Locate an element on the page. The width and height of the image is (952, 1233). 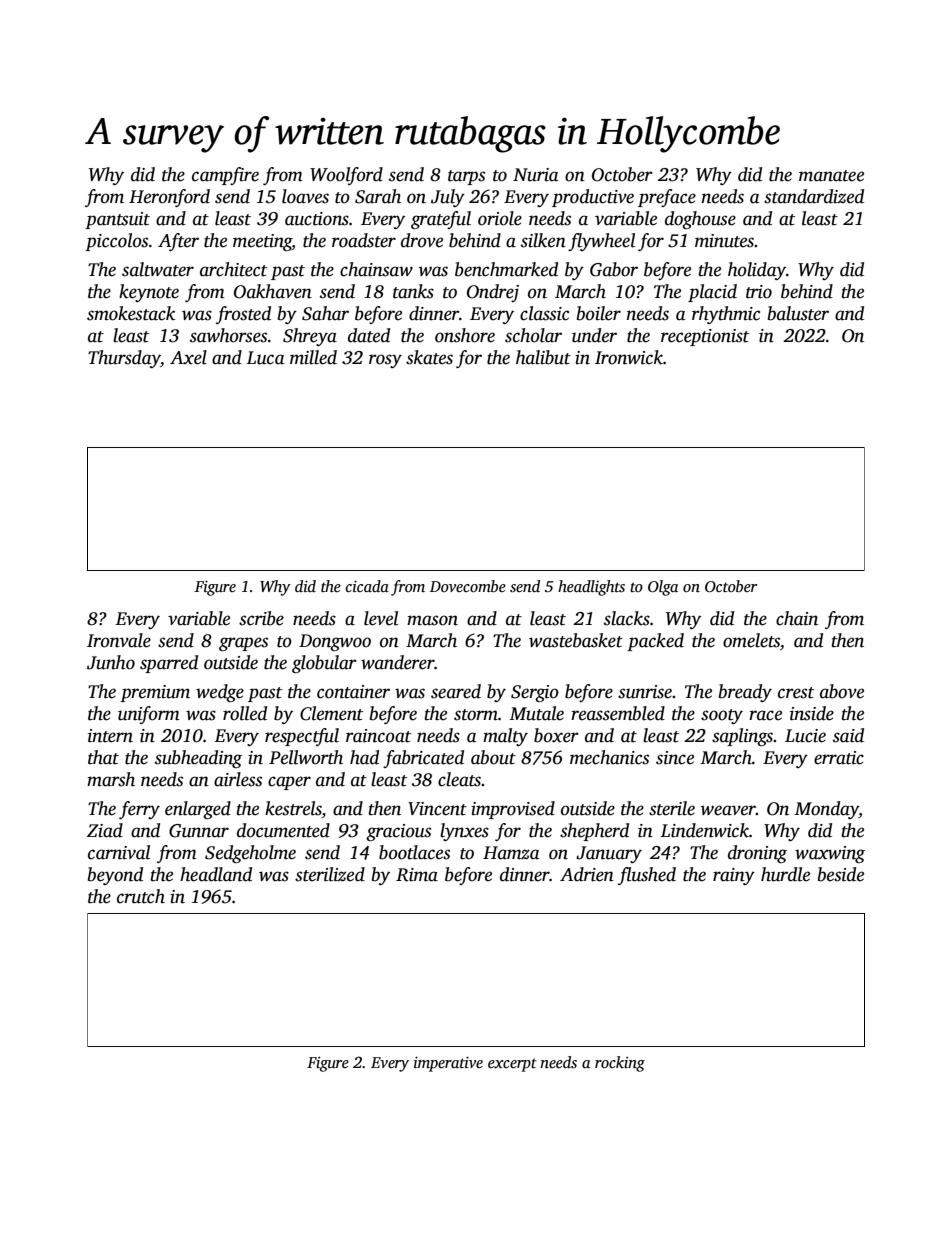
beyond is located at coordinates (115, 876).
